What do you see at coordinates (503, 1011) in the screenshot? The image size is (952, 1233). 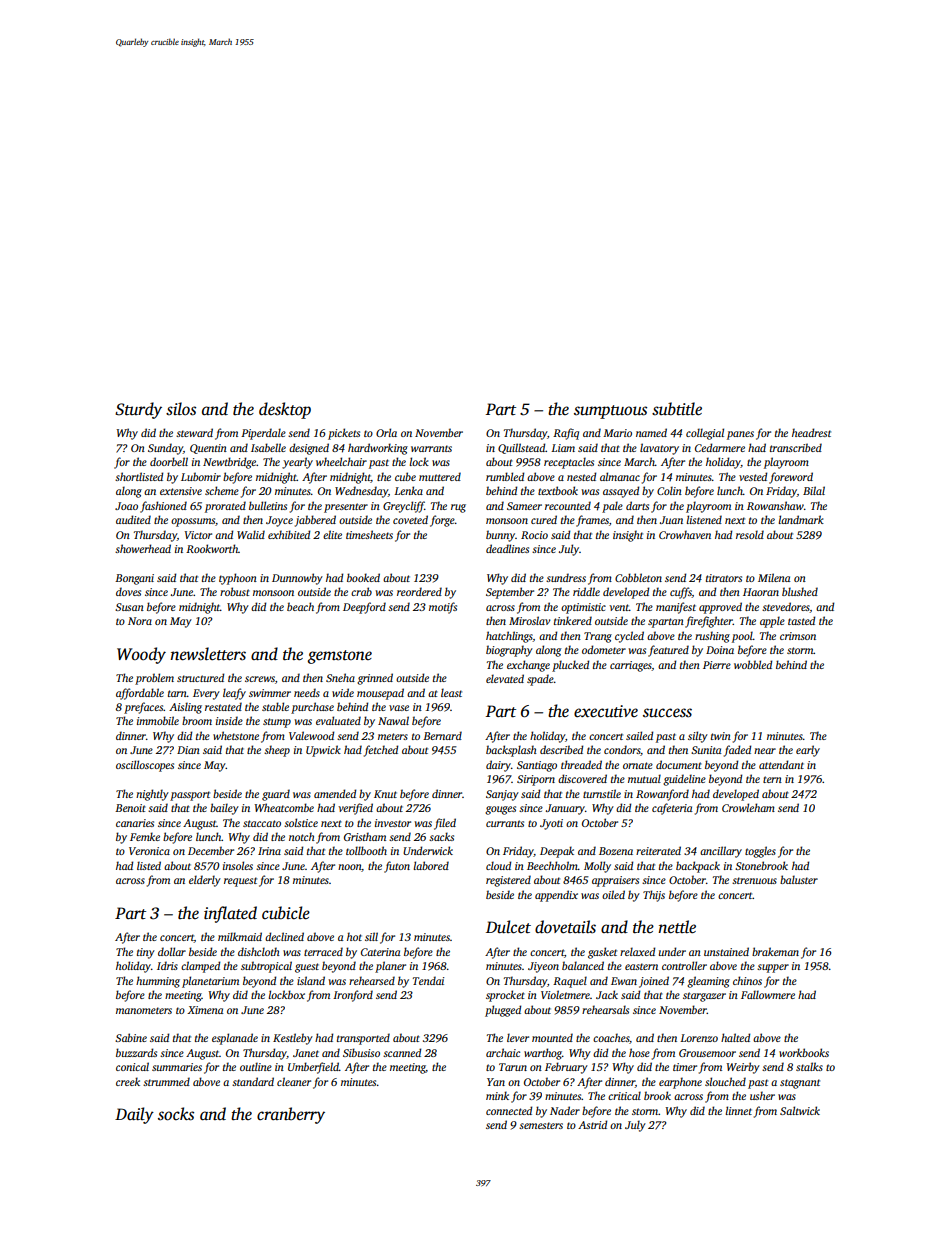 I see `plugged` at bounding box center [503, 1011].
